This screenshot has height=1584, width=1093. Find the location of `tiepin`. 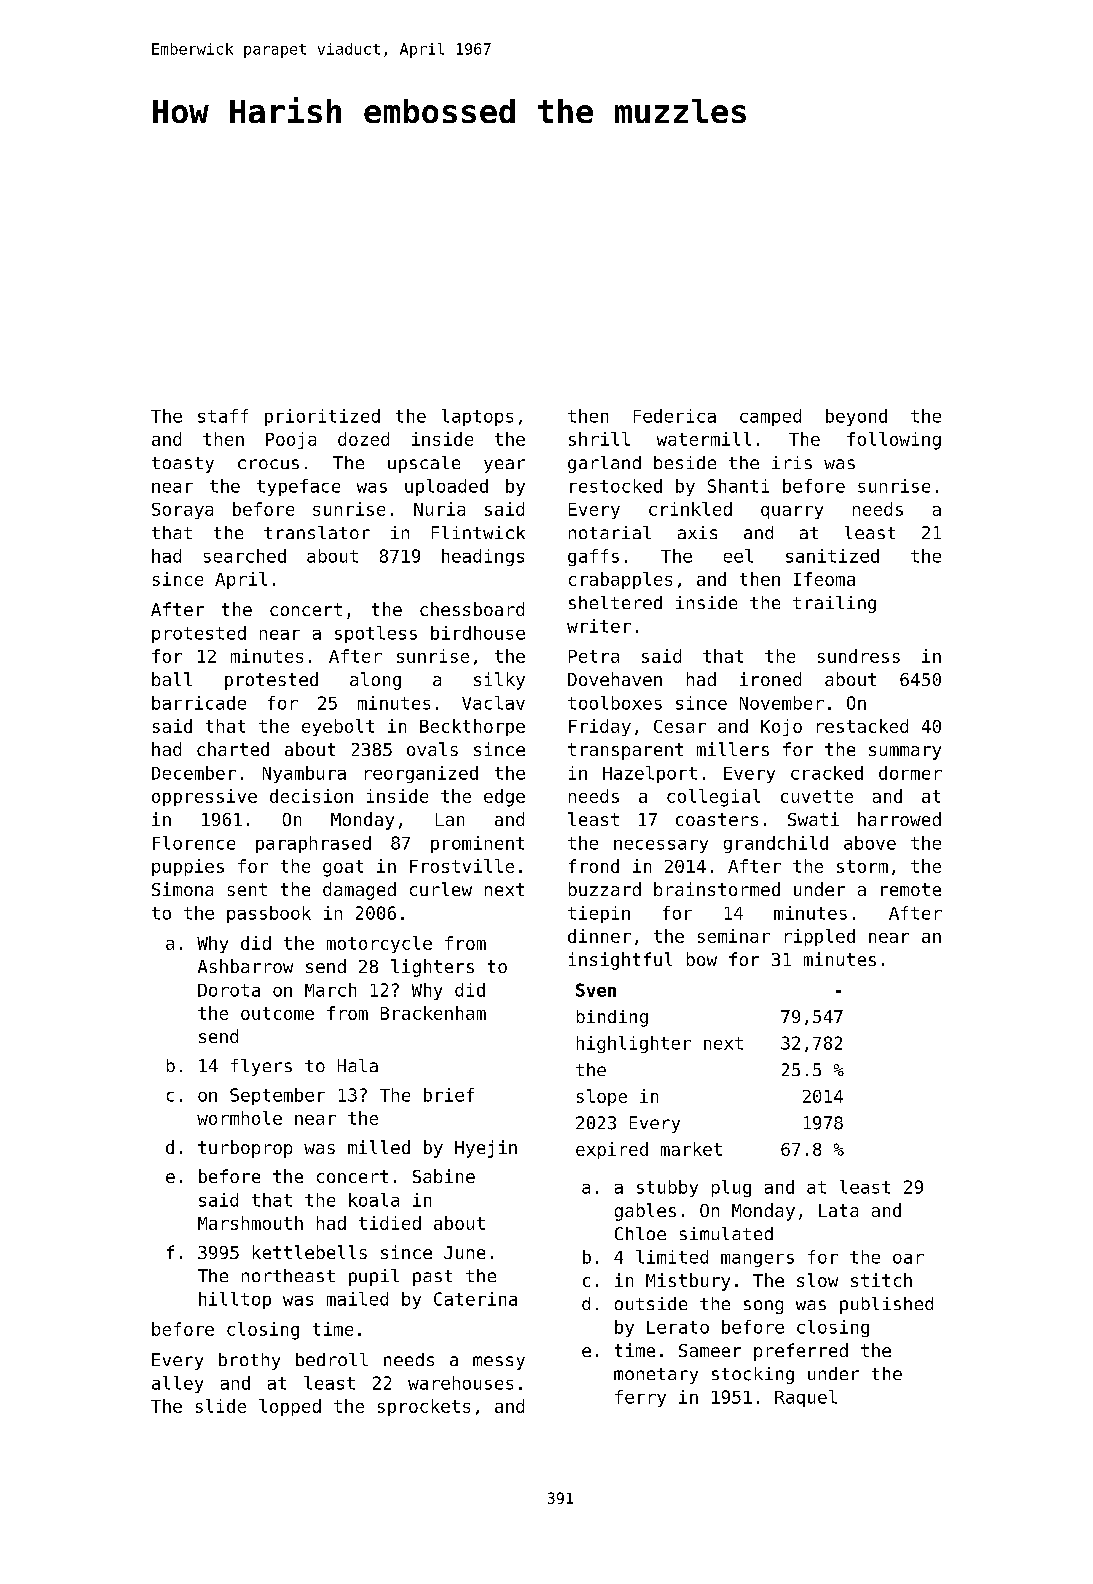

tiepin is located at coordinates (599, 914).
